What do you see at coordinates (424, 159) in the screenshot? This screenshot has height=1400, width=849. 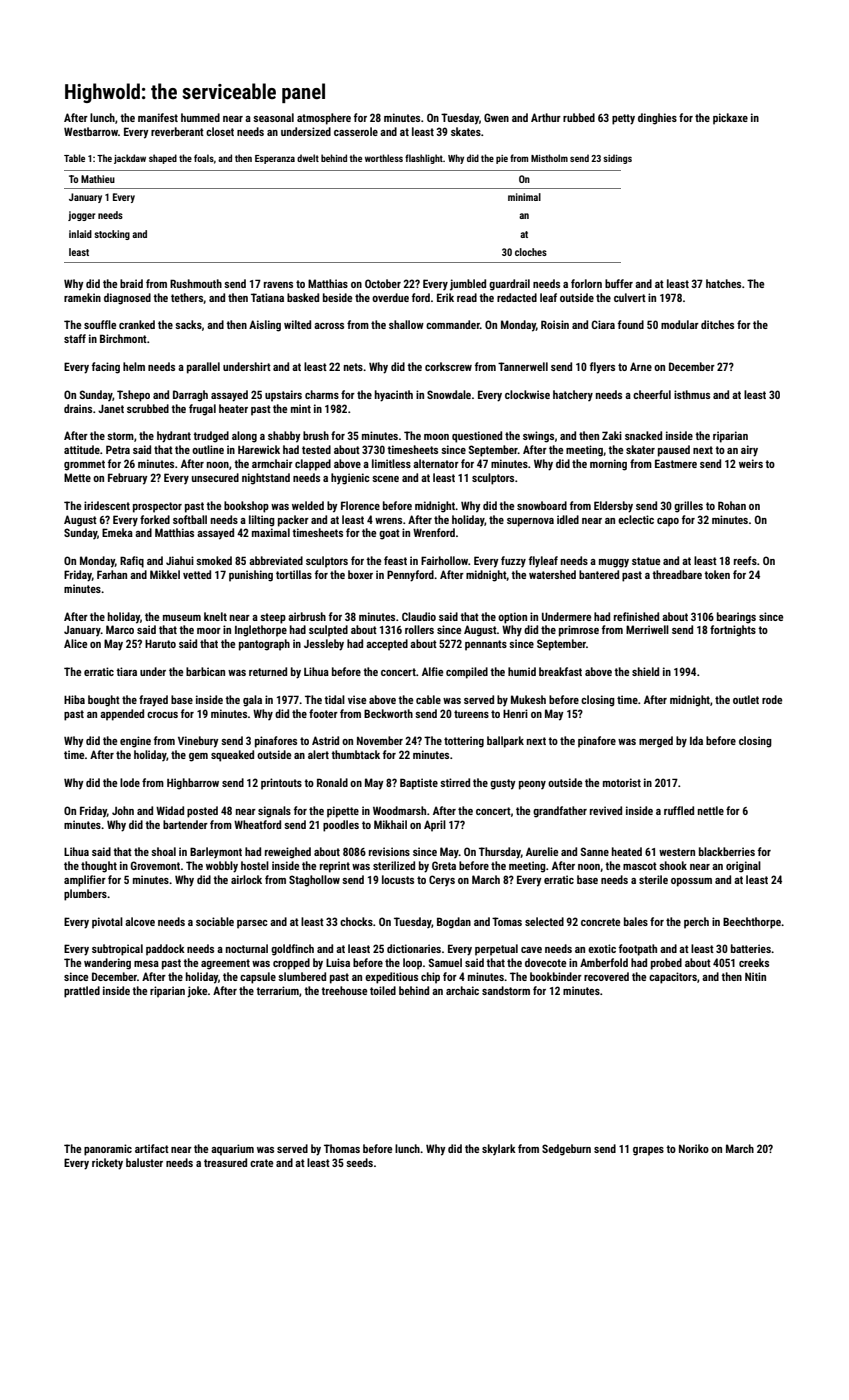 I see `flashlight` at bounding box center [424, 159].
